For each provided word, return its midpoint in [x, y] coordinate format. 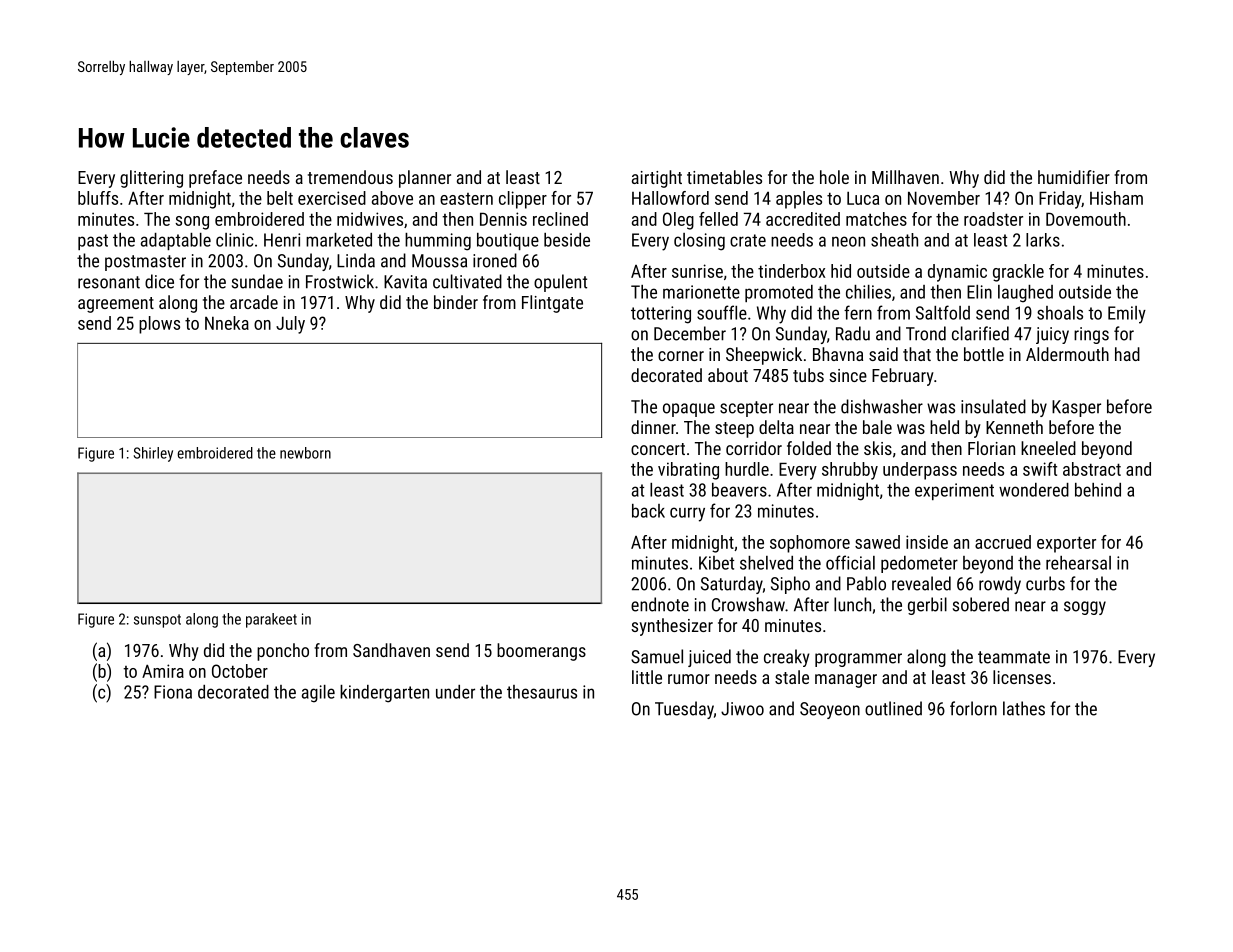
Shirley [153, 454]
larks [1043, 240]
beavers [739, 490]
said [883, 354]
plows [159, 325]
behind [1098, 490]
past [93, 242]
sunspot [157, 621]
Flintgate [552, 304]
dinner [653, 427]
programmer [858, 660]
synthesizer [672, 627]
